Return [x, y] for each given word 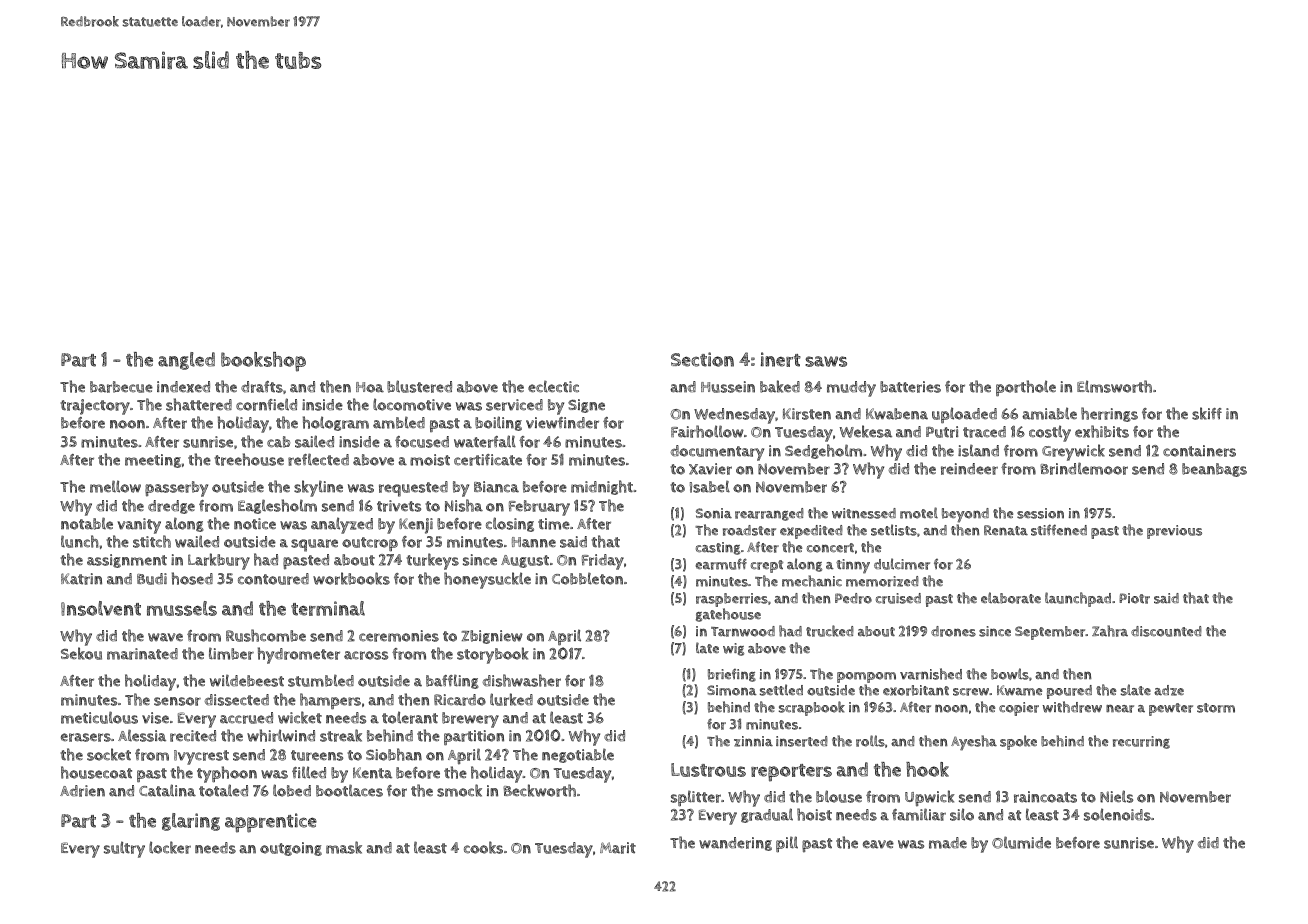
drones [953, 631]
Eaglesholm [277, 506]
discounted [1166, 631]
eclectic [553, 387]
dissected [236, 700]
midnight [602, 487]
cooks [483, 847]
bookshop [263, 362]
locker [170, 847]
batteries [910, 387]
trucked [830, 631]
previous [1174, 532]
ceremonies [399, 636]
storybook [493, 655]
